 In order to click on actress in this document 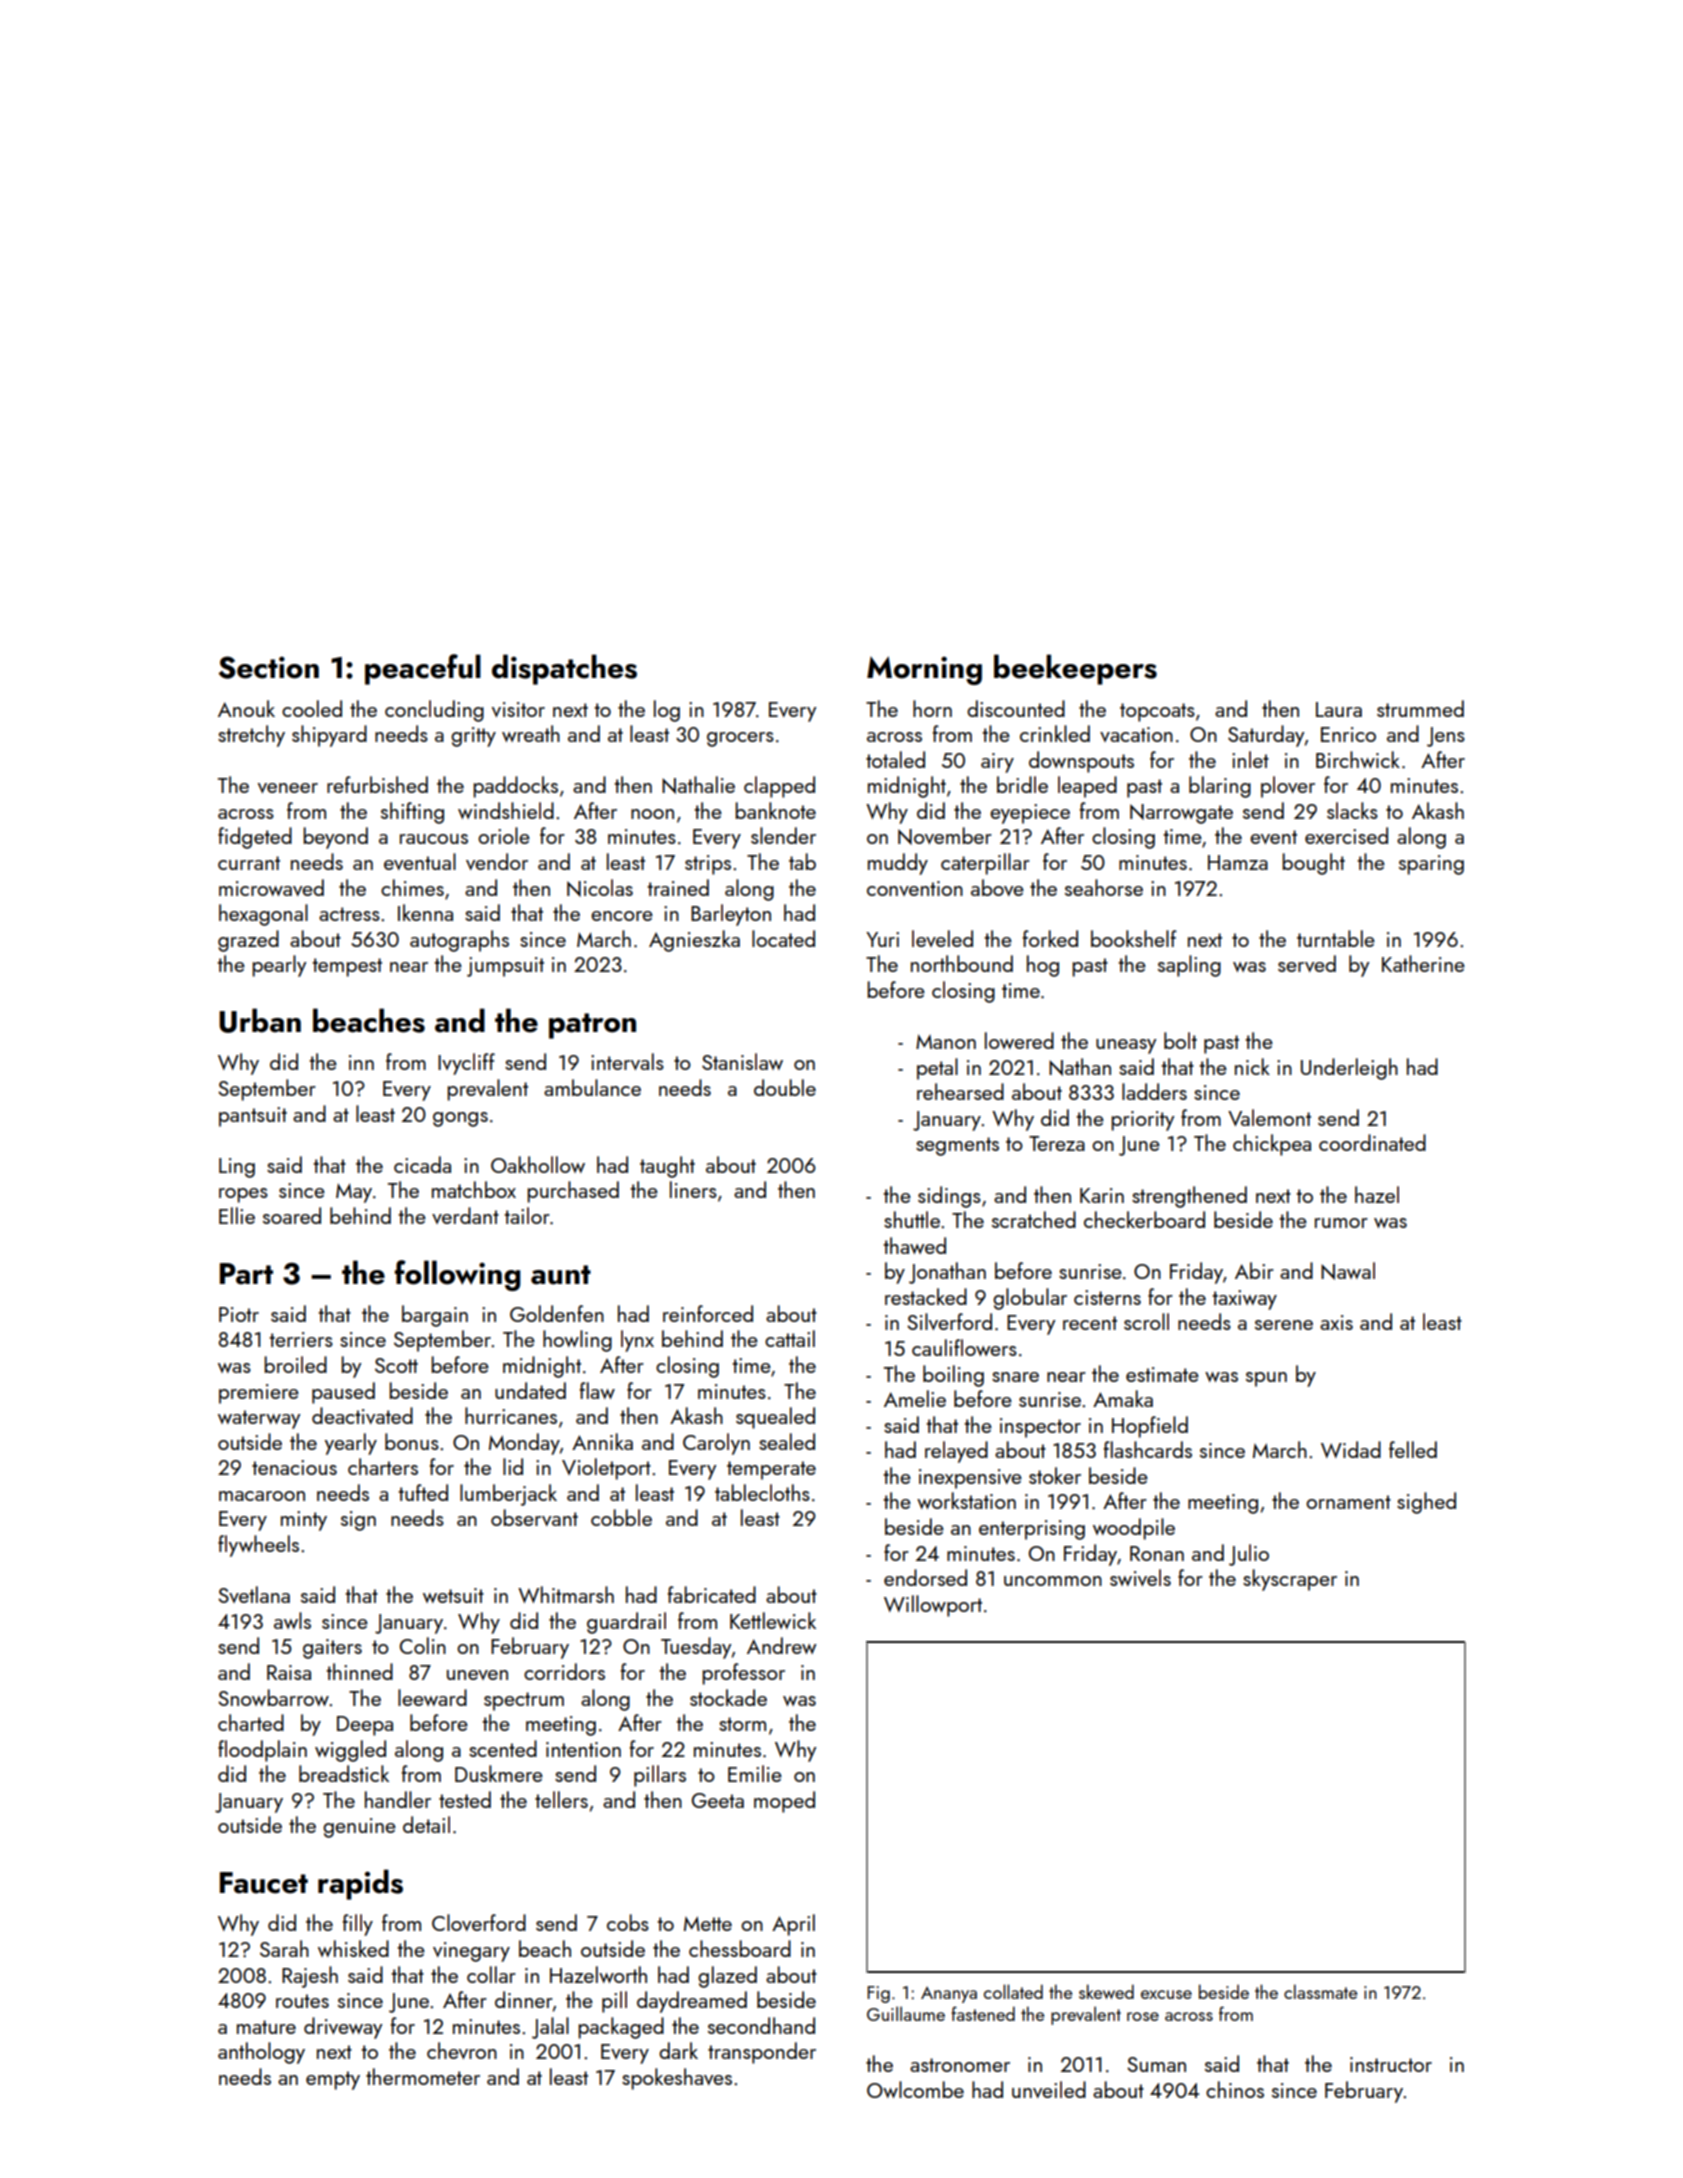, I will do `click(349, 914)`.
